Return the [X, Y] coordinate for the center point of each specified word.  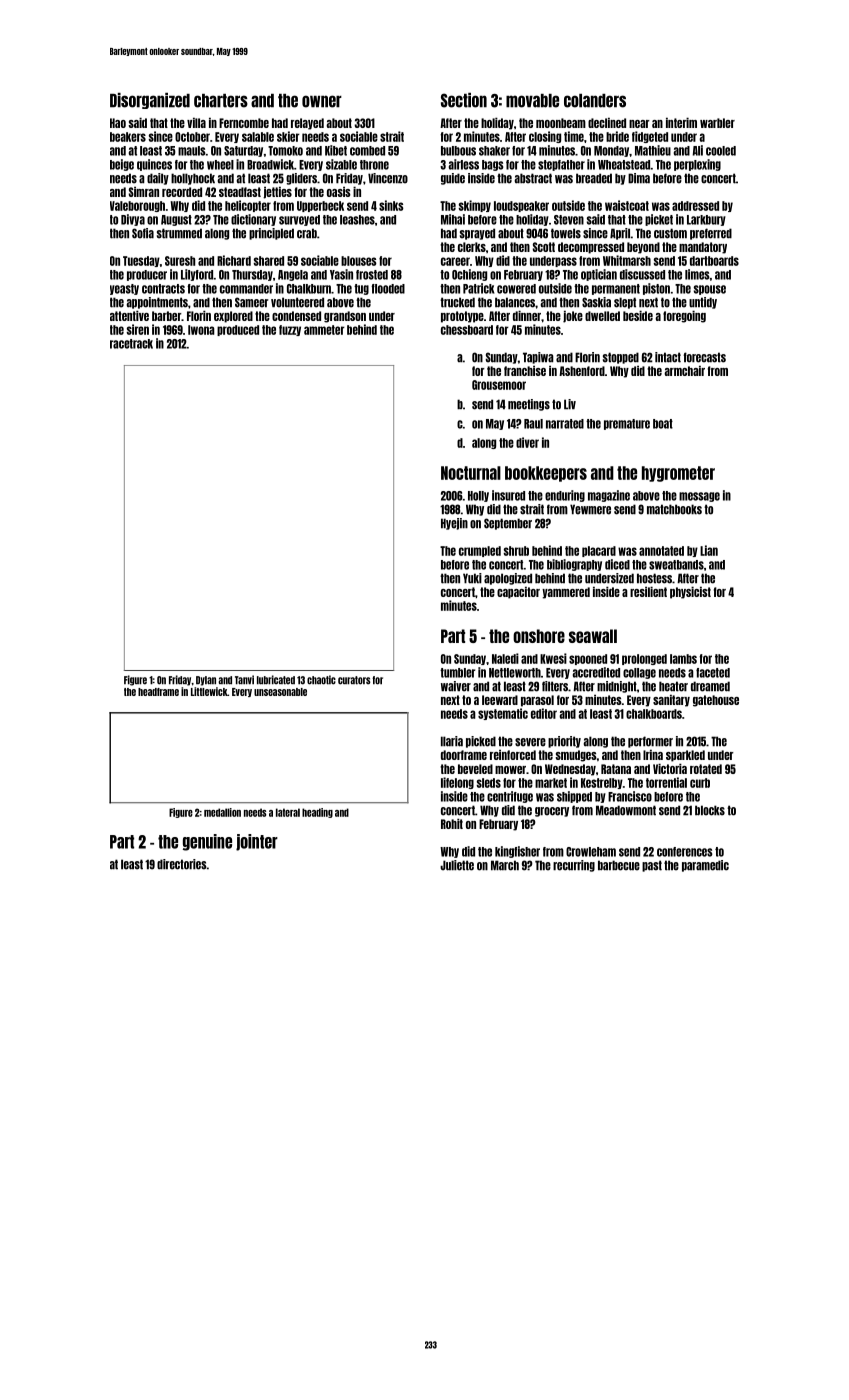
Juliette [457, 865]
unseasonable [280, 692]
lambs [683, 659]
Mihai [453, 219]
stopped [621, 358]
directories [181, 864]
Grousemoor [499, 385]
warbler [717, 123]
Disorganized [150, 101]
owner [322, 101]
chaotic [321, 680]
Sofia [143, 233]
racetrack [131, 344]
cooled [721, 151]
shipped [574, 797]
